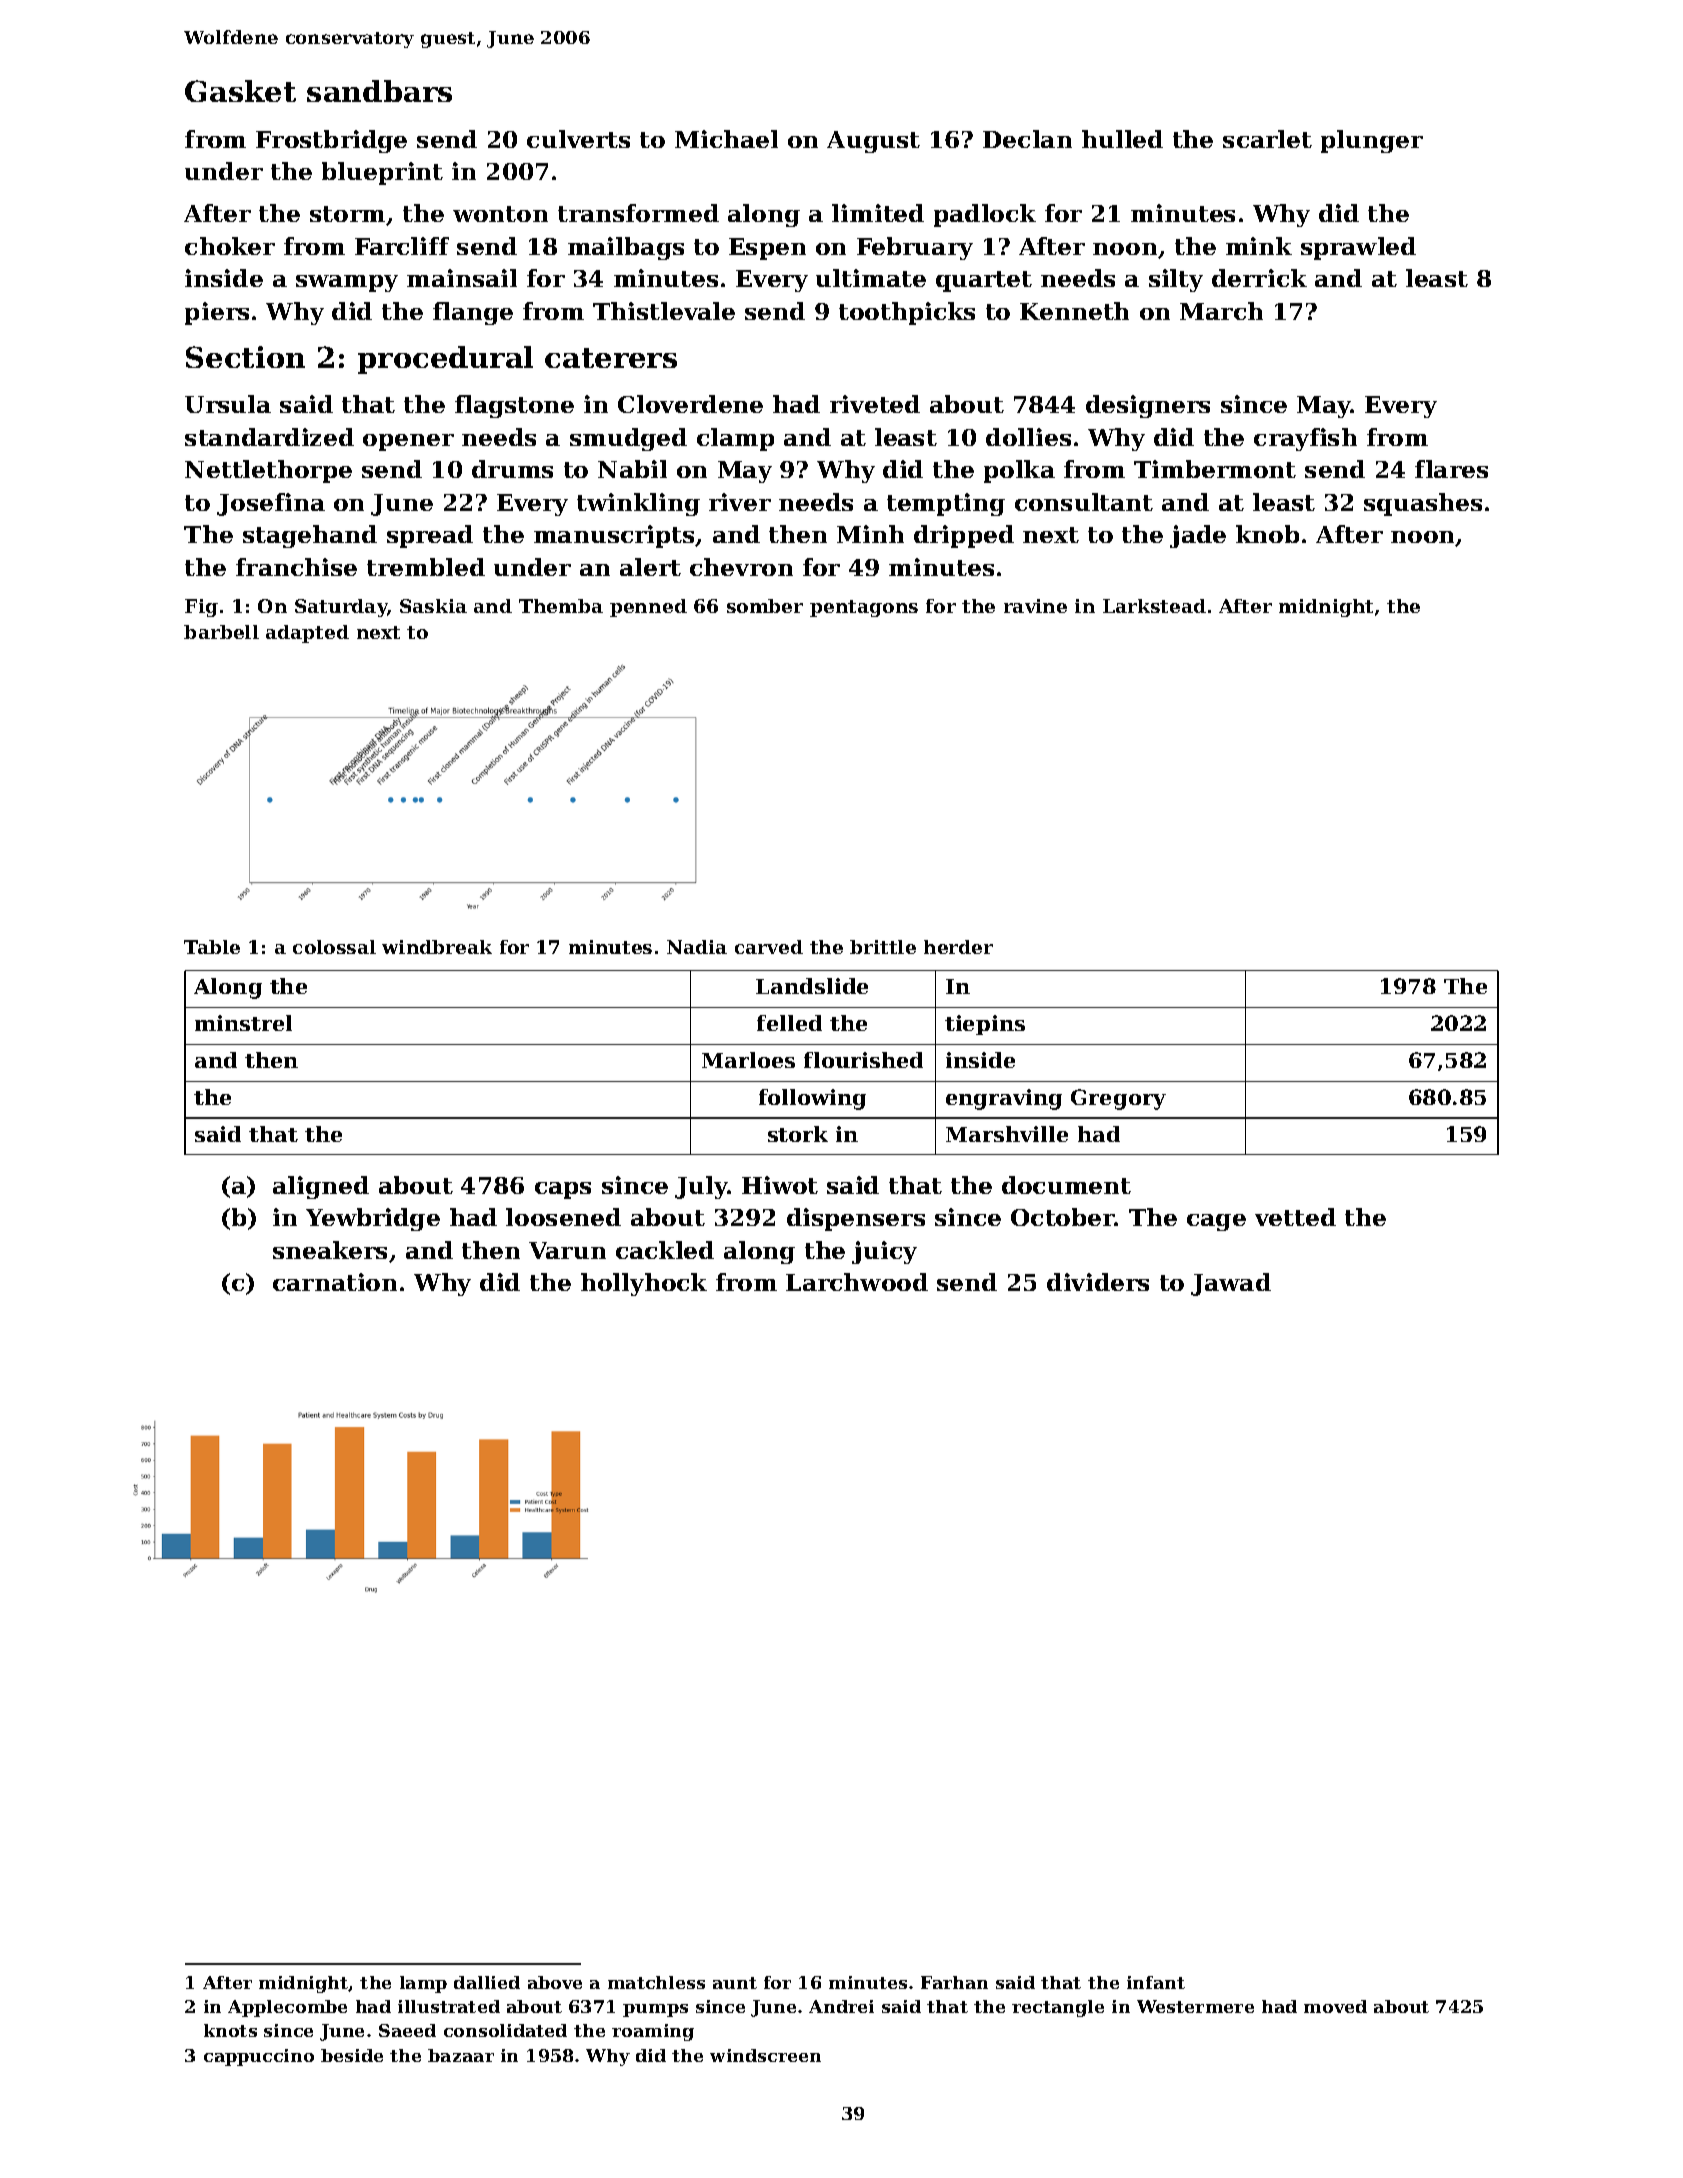 The width and height of the page is (1683, 2178). I want to click on Themba, so click(561, 606).
